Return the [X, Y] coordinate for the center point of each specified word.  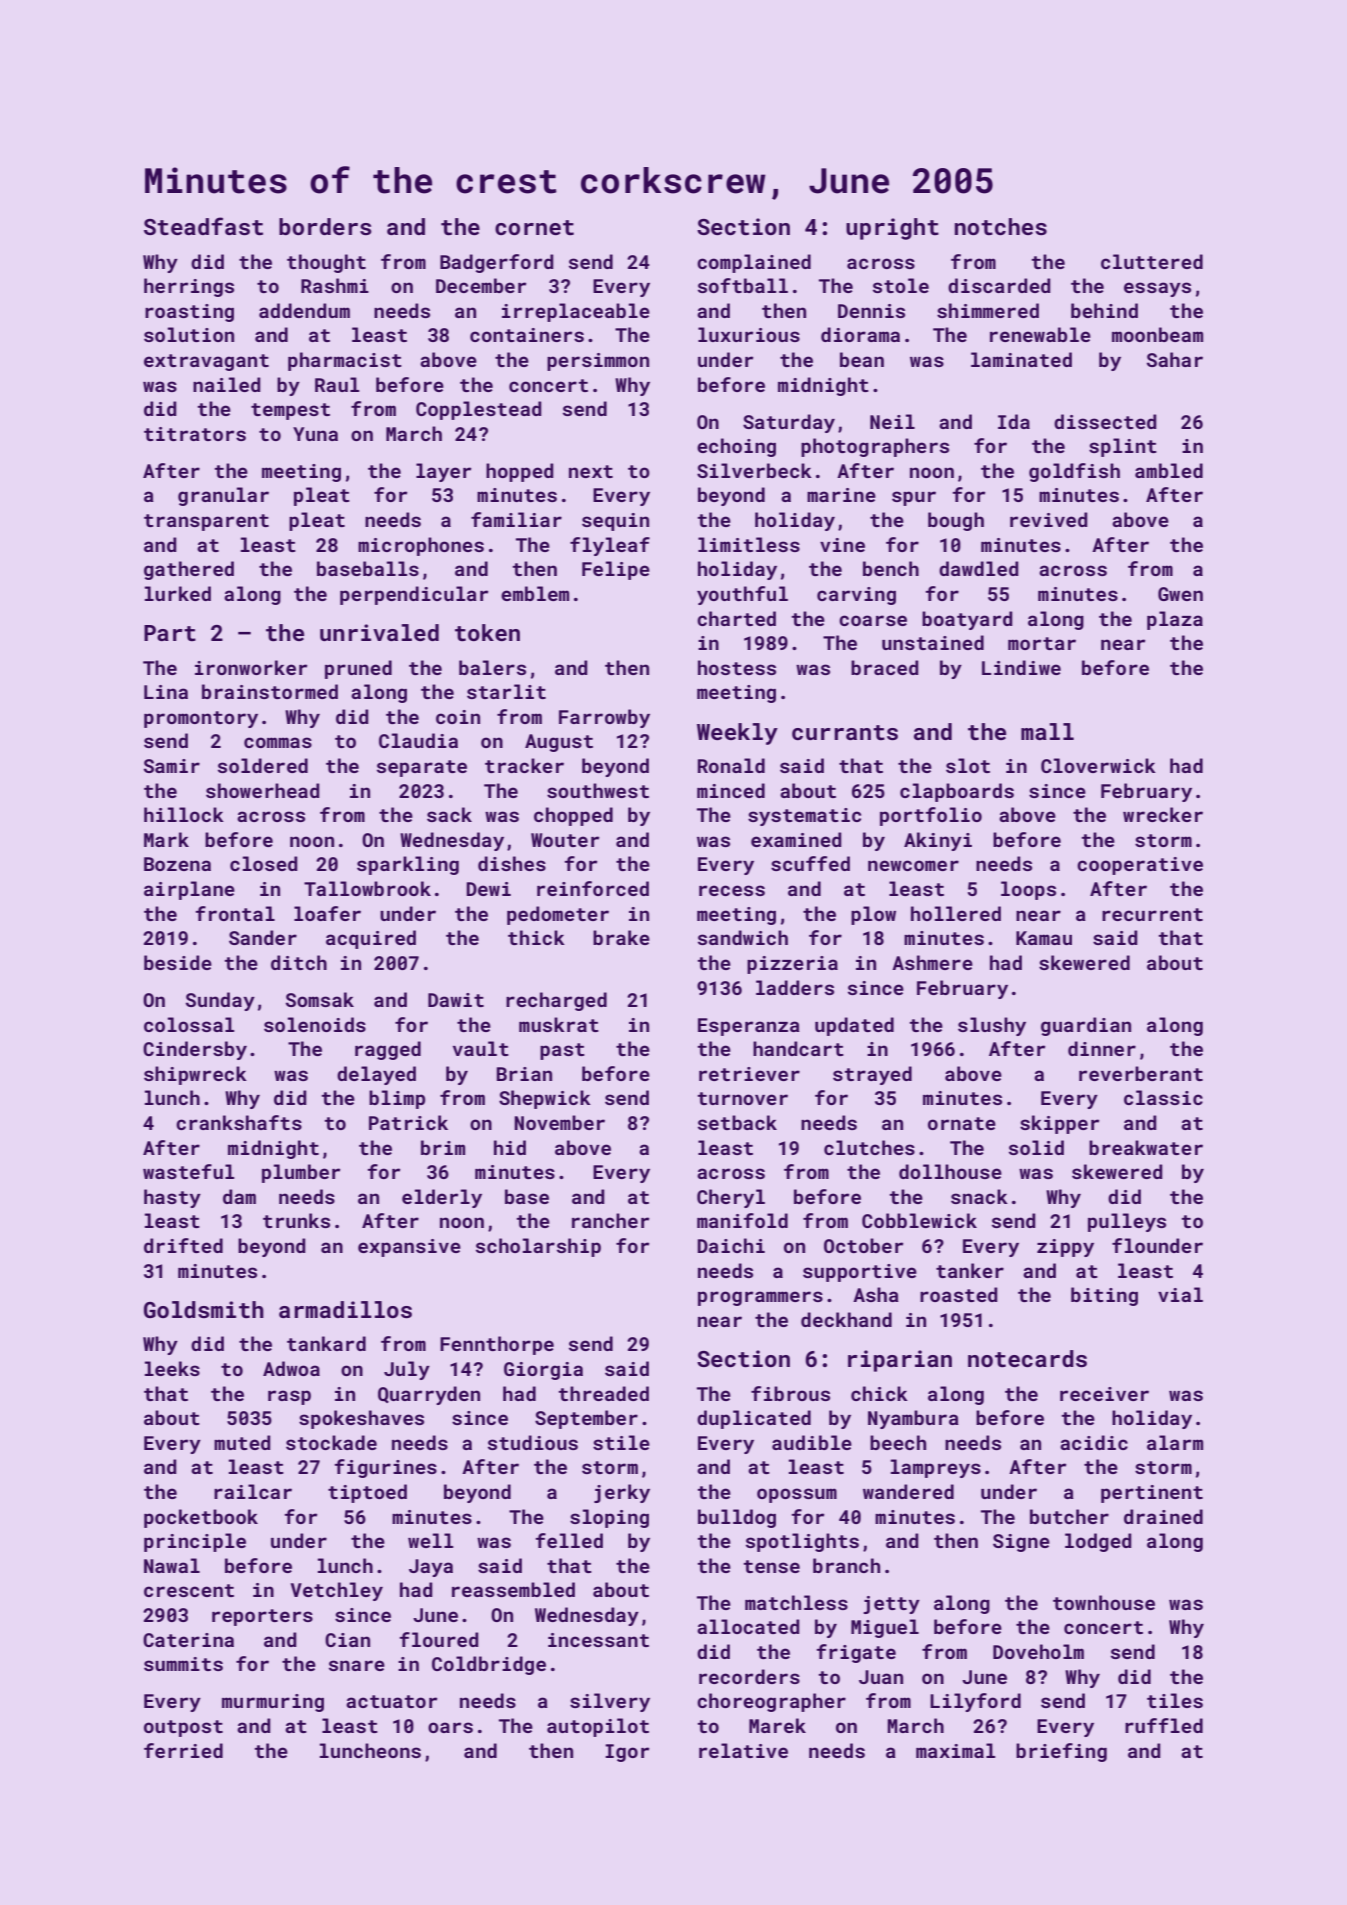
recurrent [1152, 914]
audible [812, 1442]
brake [621, 937]
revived [1048, 519]
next [591, 471]
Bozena [177, 864]
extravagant [206, 362]
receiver [1104, 1394]
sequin [615, 522]
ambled [1169, 470]
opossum [797, 1495]
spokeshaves [361, 1419]
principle [195, 1542]
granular [223, 496]
